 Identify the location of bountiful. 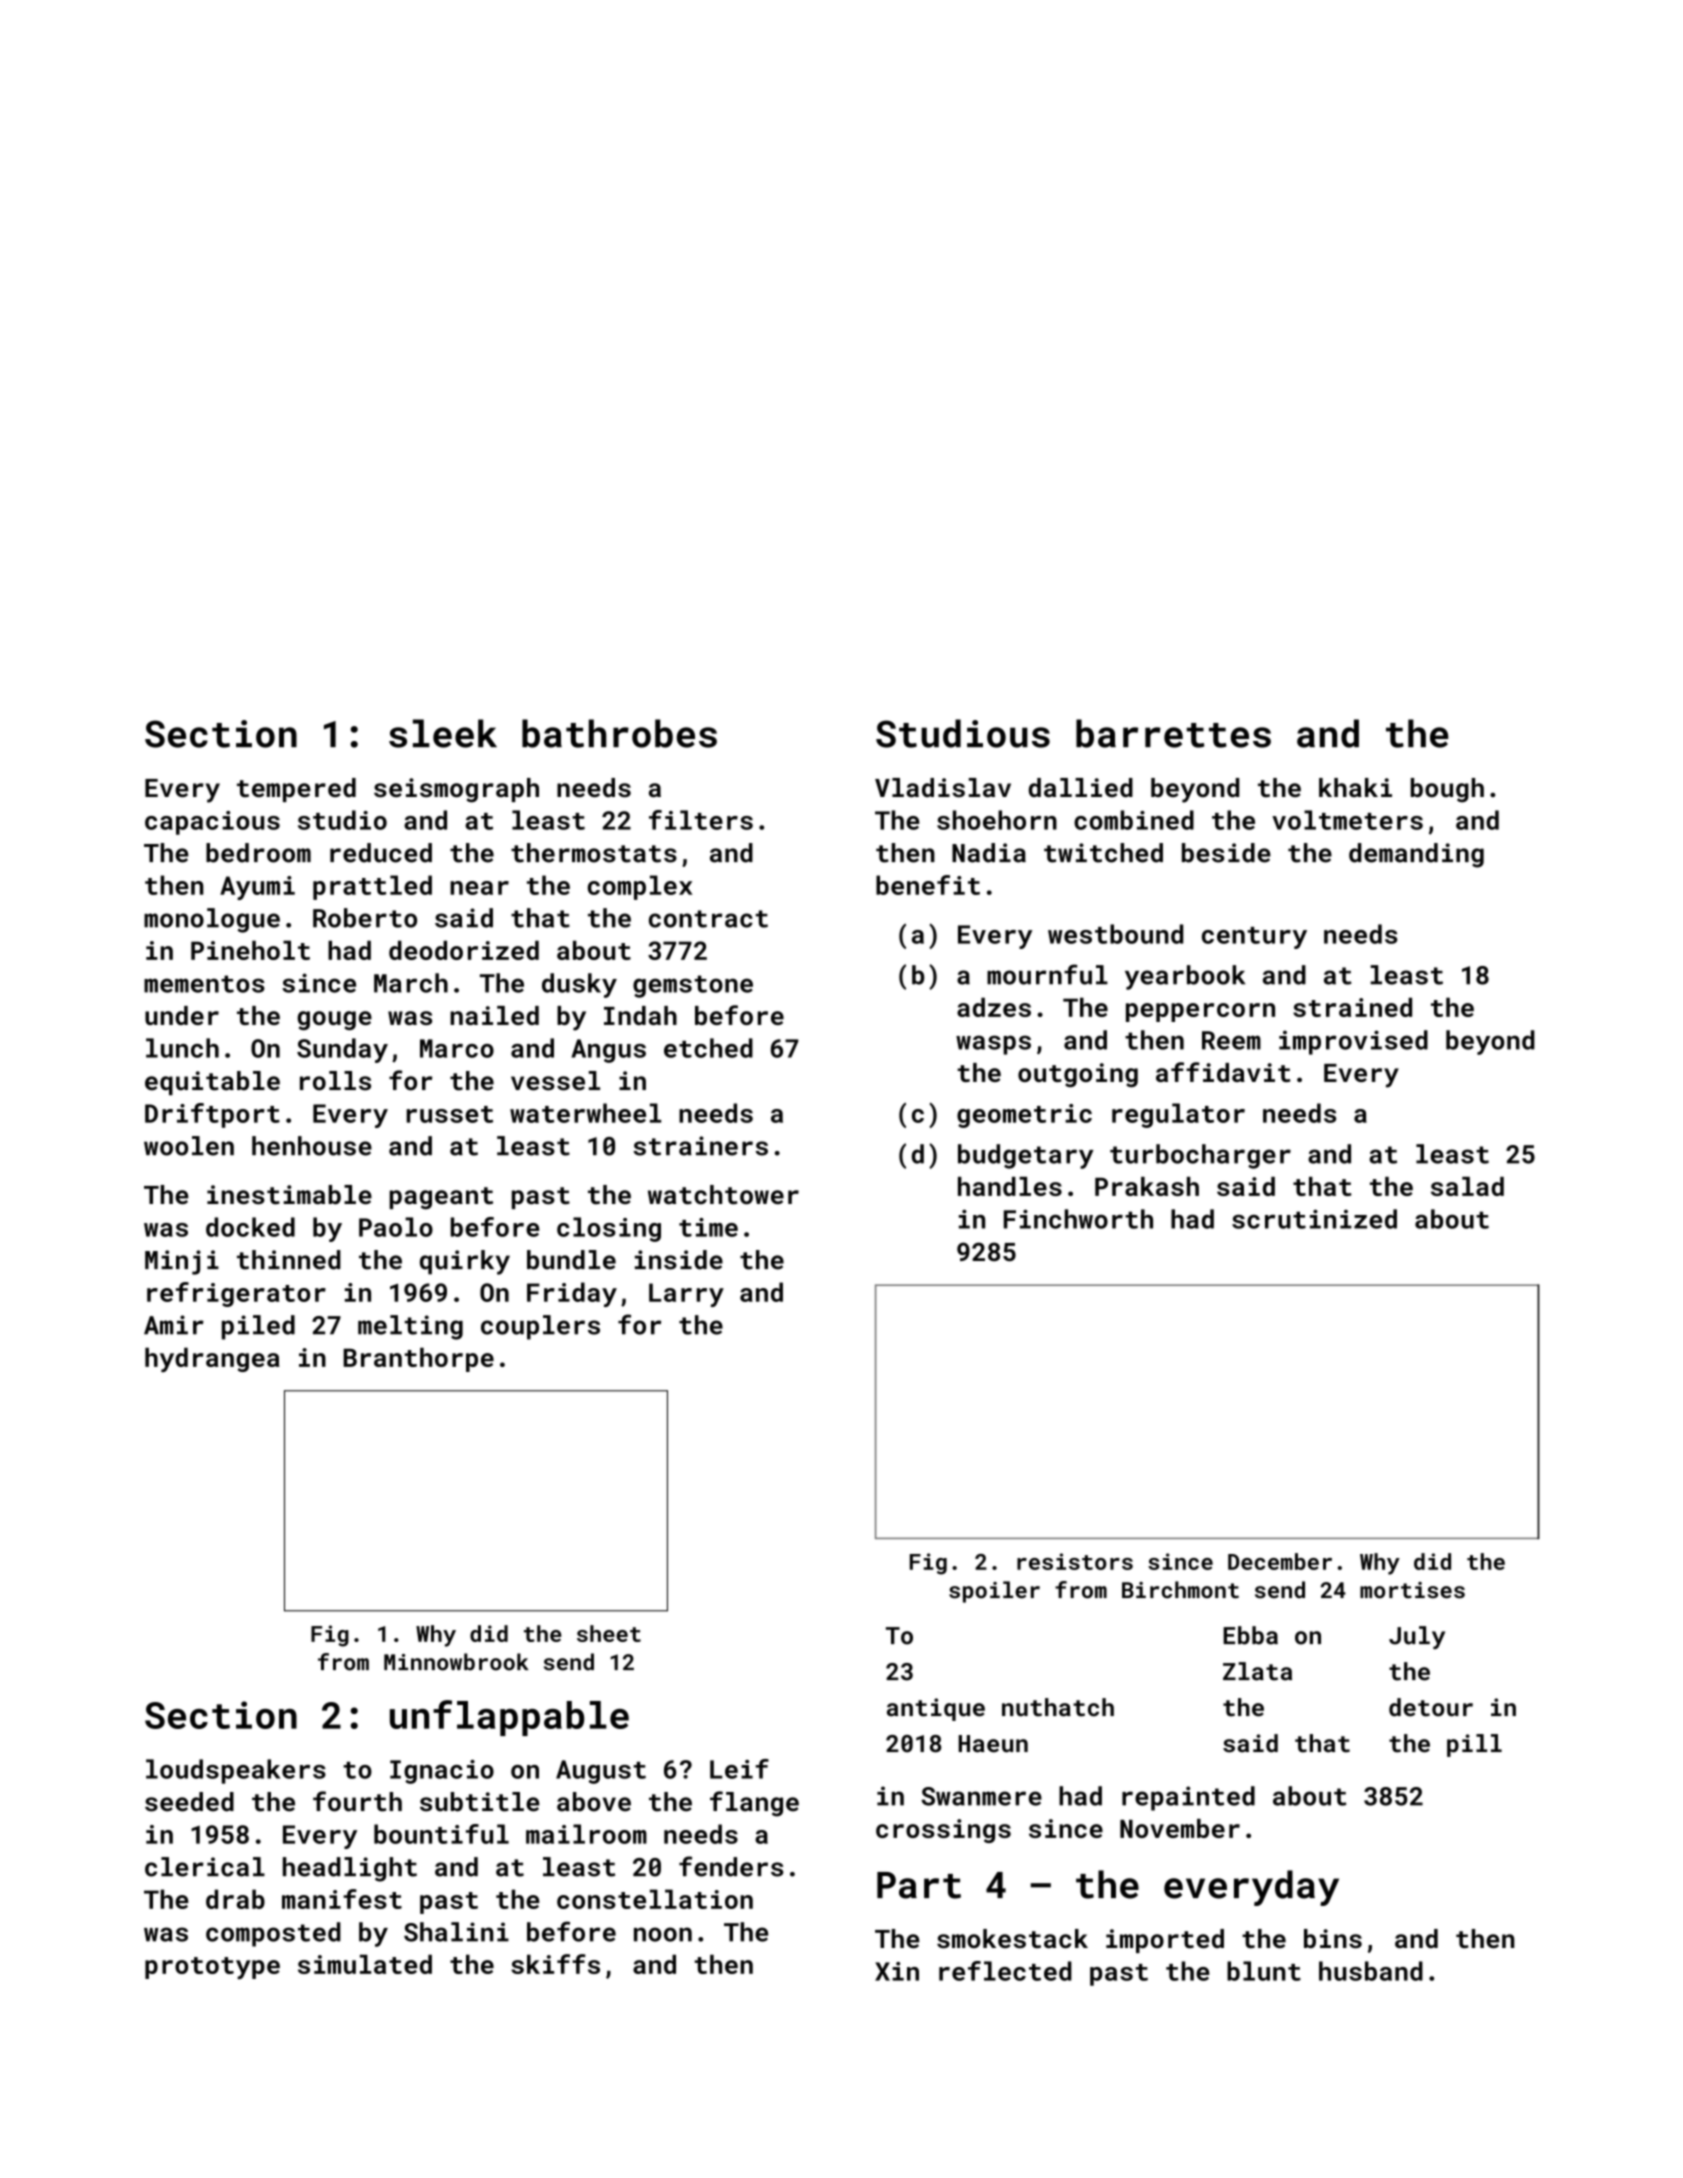
(441, 1834).
